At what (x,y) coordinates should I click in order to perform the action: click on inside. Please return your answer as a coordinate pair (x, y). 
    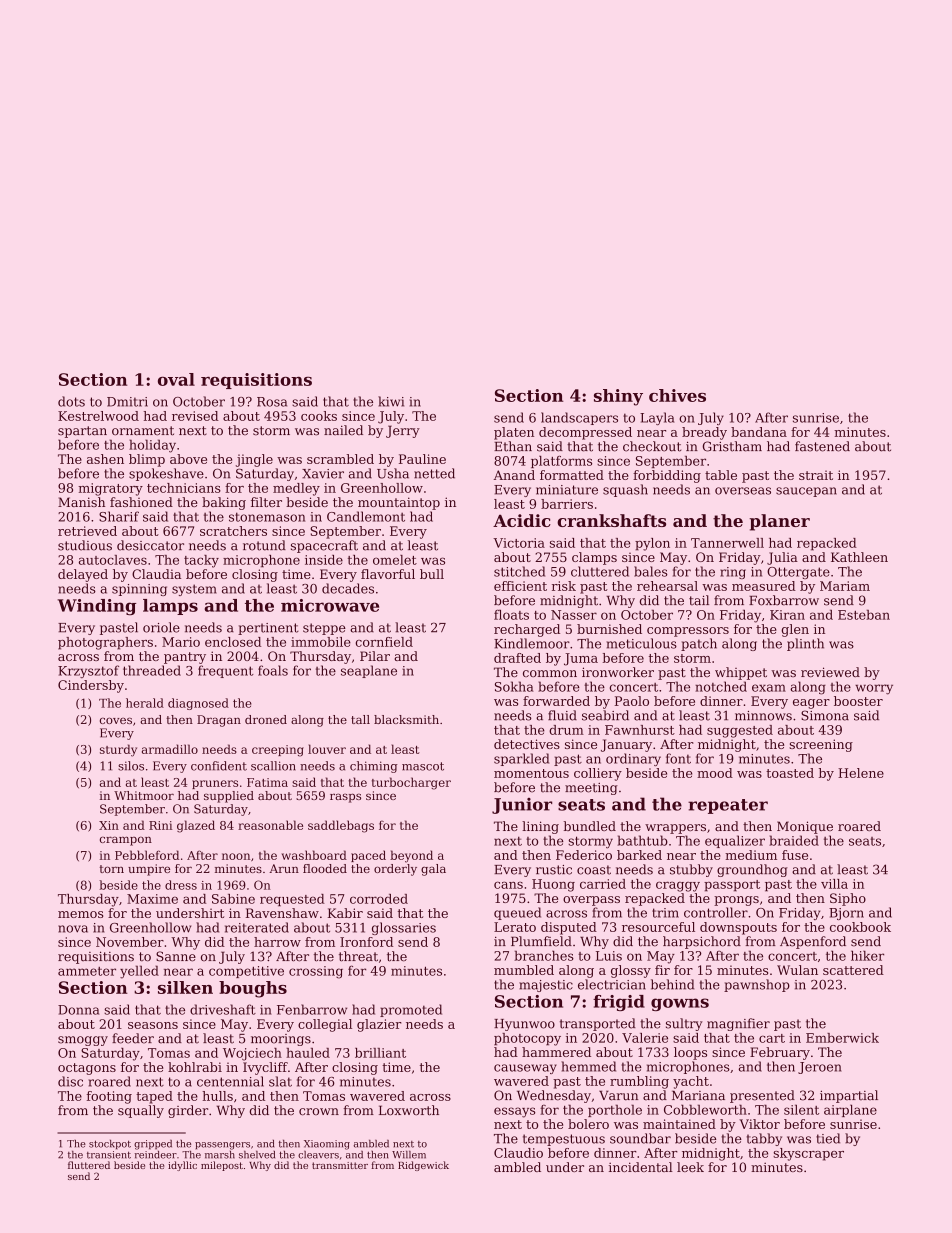
    Looking at the image, I should click on (324, 560).
